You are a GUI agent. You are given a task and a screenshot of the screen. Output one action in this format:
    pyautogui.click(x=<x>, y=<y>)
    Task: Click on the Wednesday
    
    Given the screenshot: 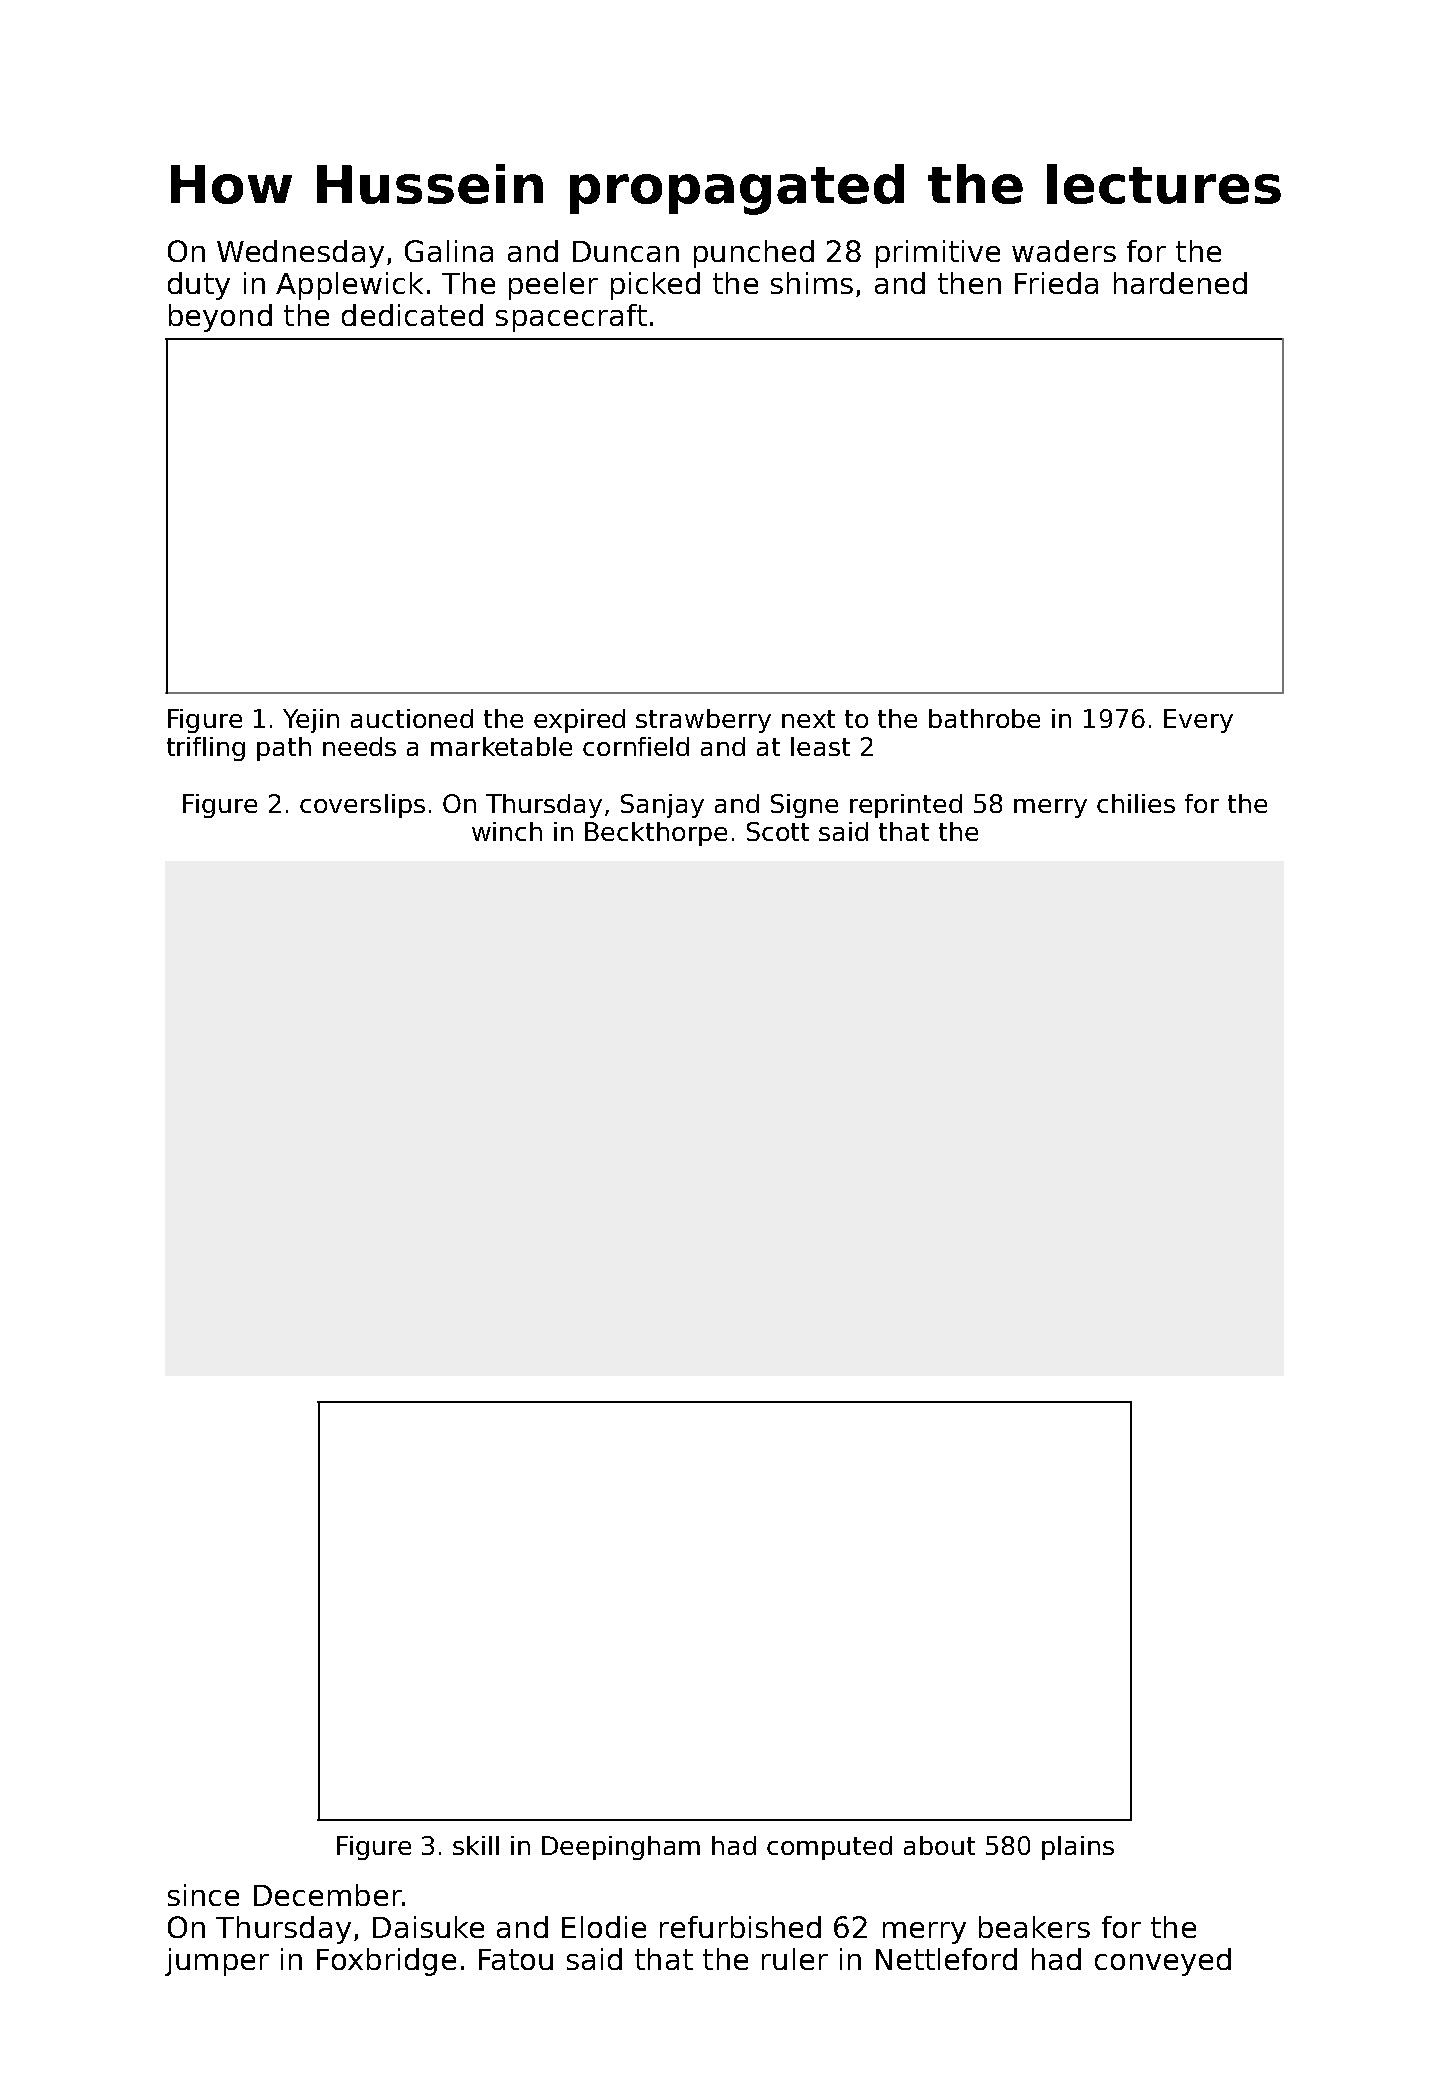 What is the action you would take?
    pyautogui.click(x=300, y=254)
